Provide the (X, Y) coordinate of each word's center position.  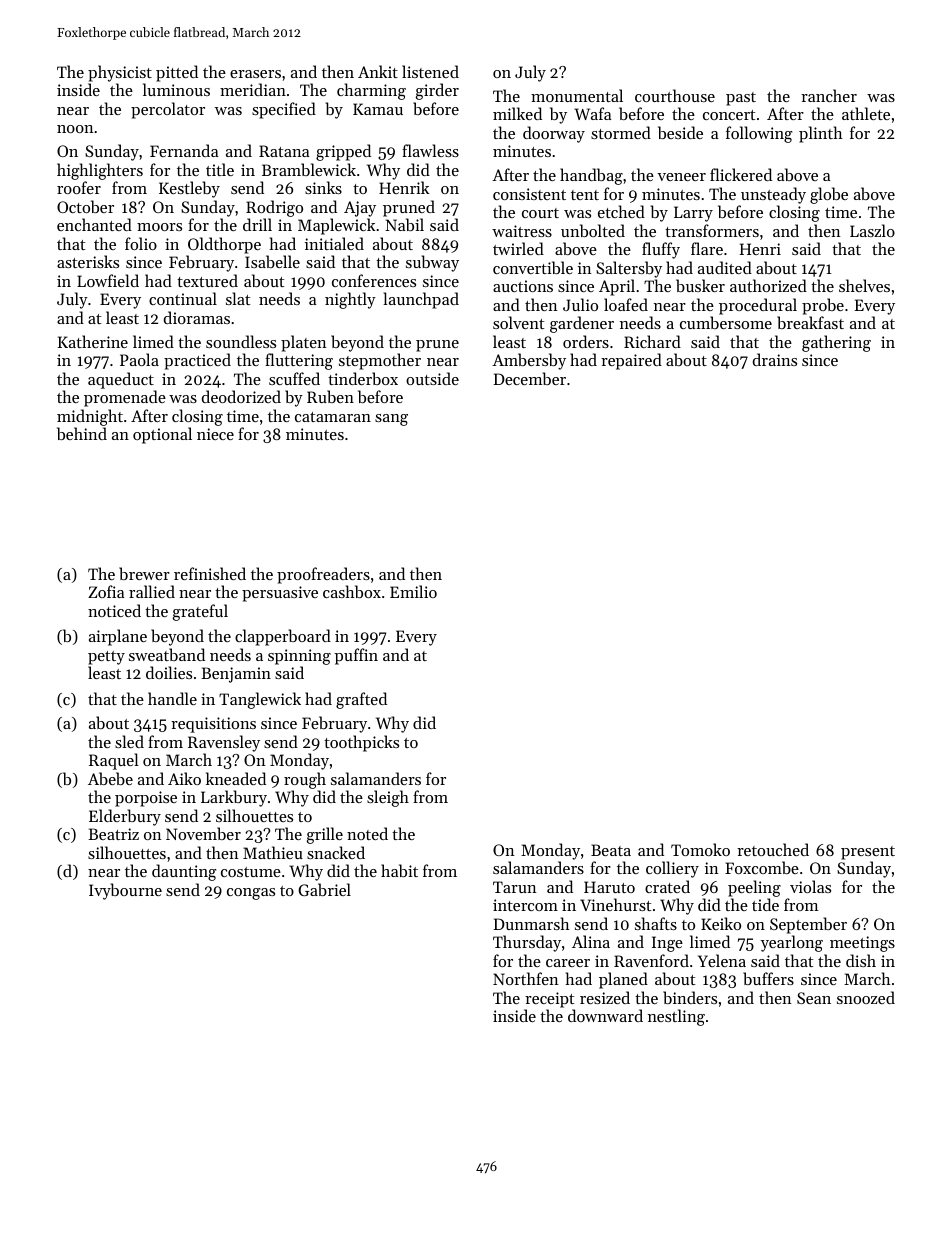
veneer (681, 177)
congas (251, 894)
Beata (611, 850)
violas (810, 886)
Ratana (284, 151)
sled (129, 741)
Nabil (404, 224)
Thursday (527, 943)
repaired (631, 361)
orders (586, 341)
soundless (241, 341)
